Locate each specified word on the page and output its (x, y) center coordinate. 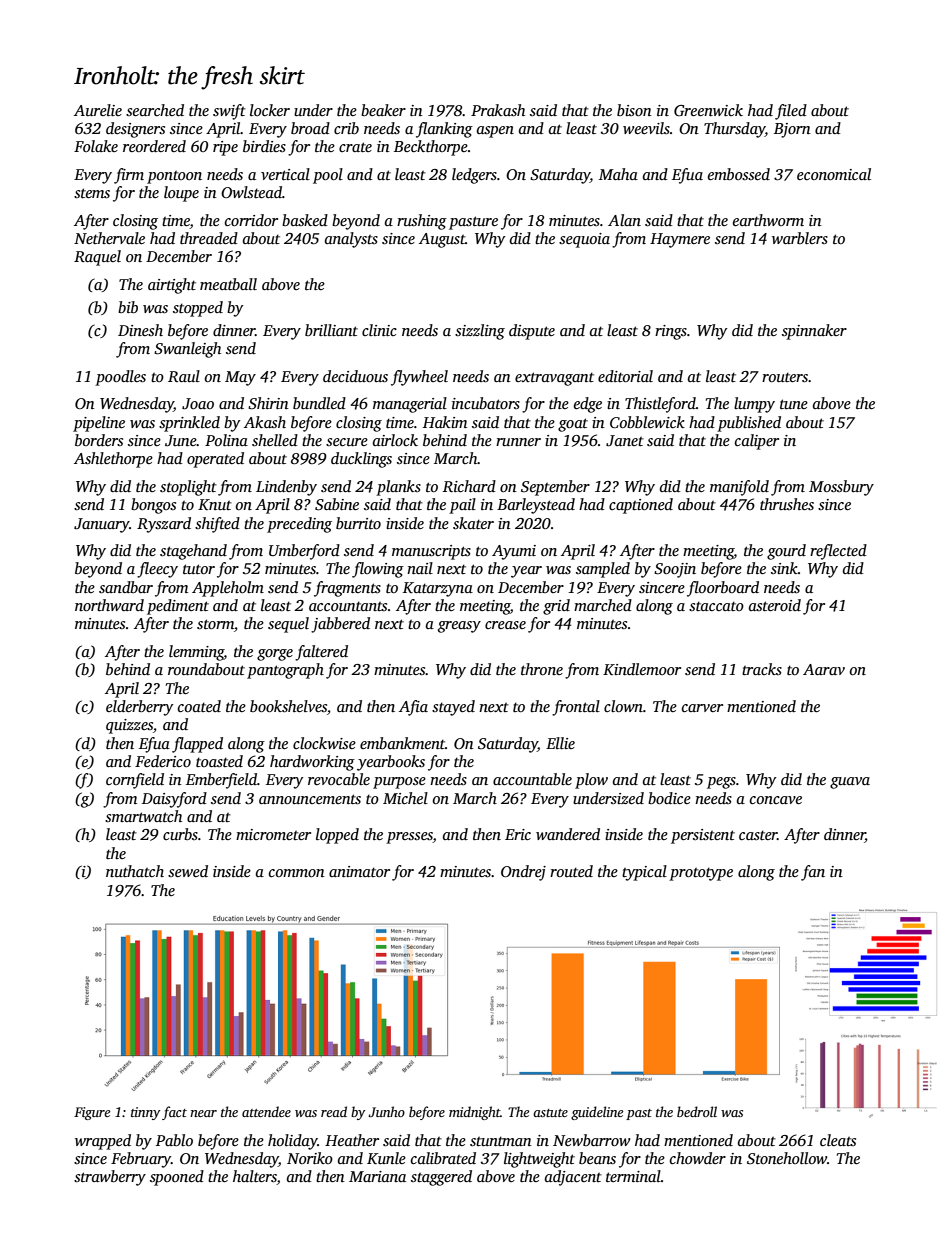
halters (255, 1177)
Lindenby (286, 488)
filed (791, 112)
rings (671, 332)
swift (229, 112)
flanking (444, 130)
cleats (838, 1140)
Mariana (377, 1176)
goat (573, 425)
